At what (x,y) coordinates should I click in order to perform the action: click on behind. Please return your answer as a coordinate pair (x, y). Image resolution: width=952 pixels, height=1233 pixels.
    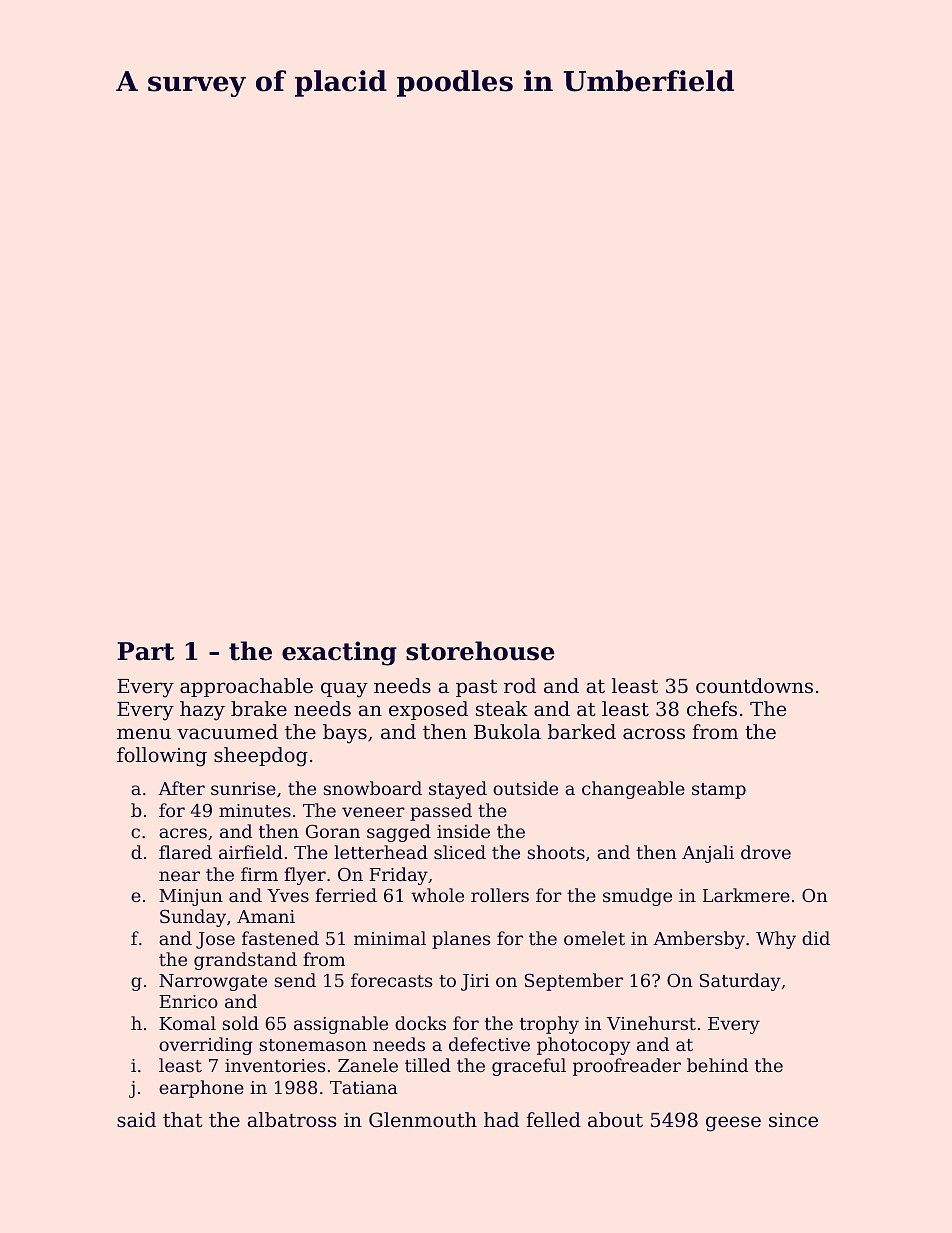
    Looking at the image, I should click on (717, 1065).
